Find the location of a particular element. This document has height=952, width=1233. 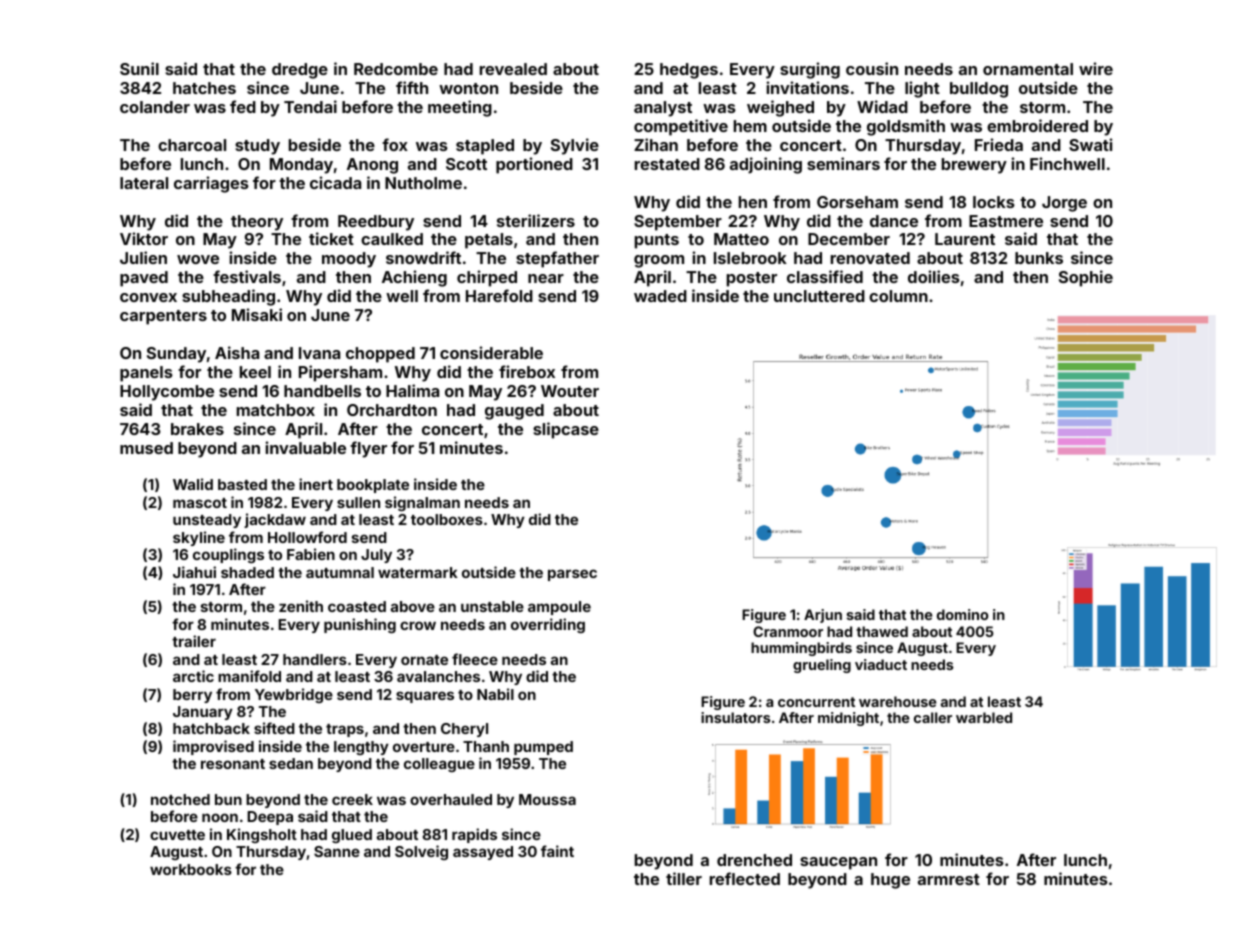

notched is located at coordinates (180, 799).
